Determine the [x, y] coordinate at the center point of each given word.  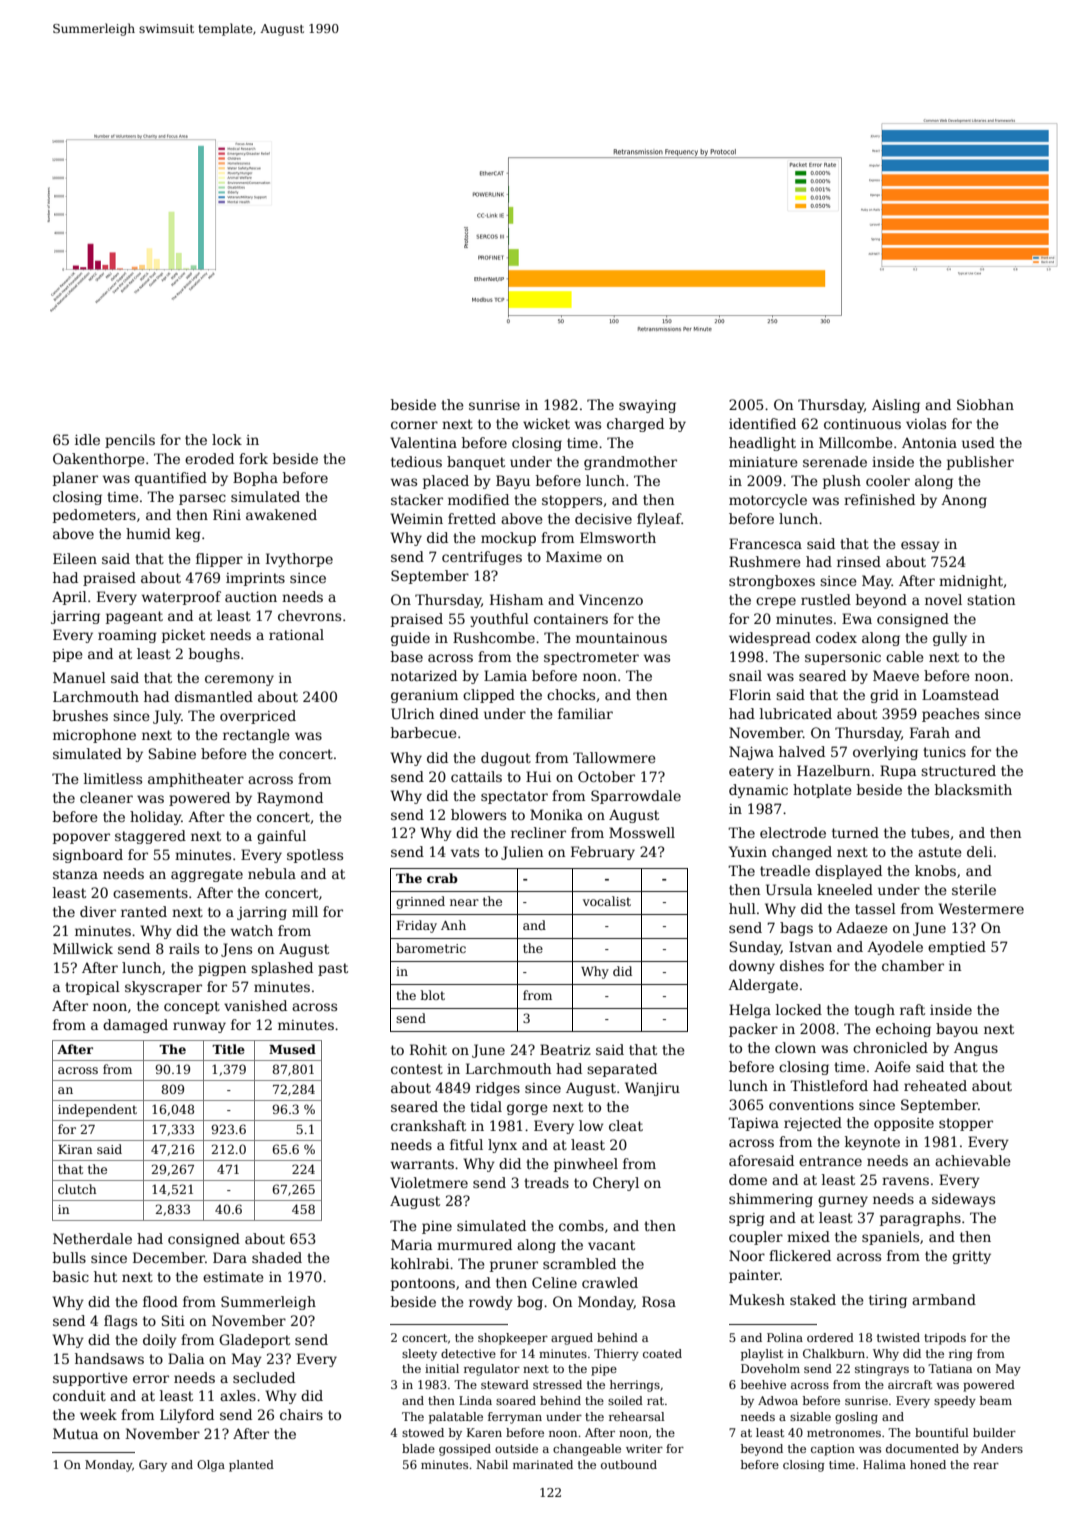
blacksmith [973, 789]
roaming [127, 636]
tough [874, 1011]
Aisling [896, 406]
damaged [135, 1026]
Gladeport [254, 1341]
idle [87, 439]
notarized [424, 675]
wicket [546, 423]
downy [752, 967]
